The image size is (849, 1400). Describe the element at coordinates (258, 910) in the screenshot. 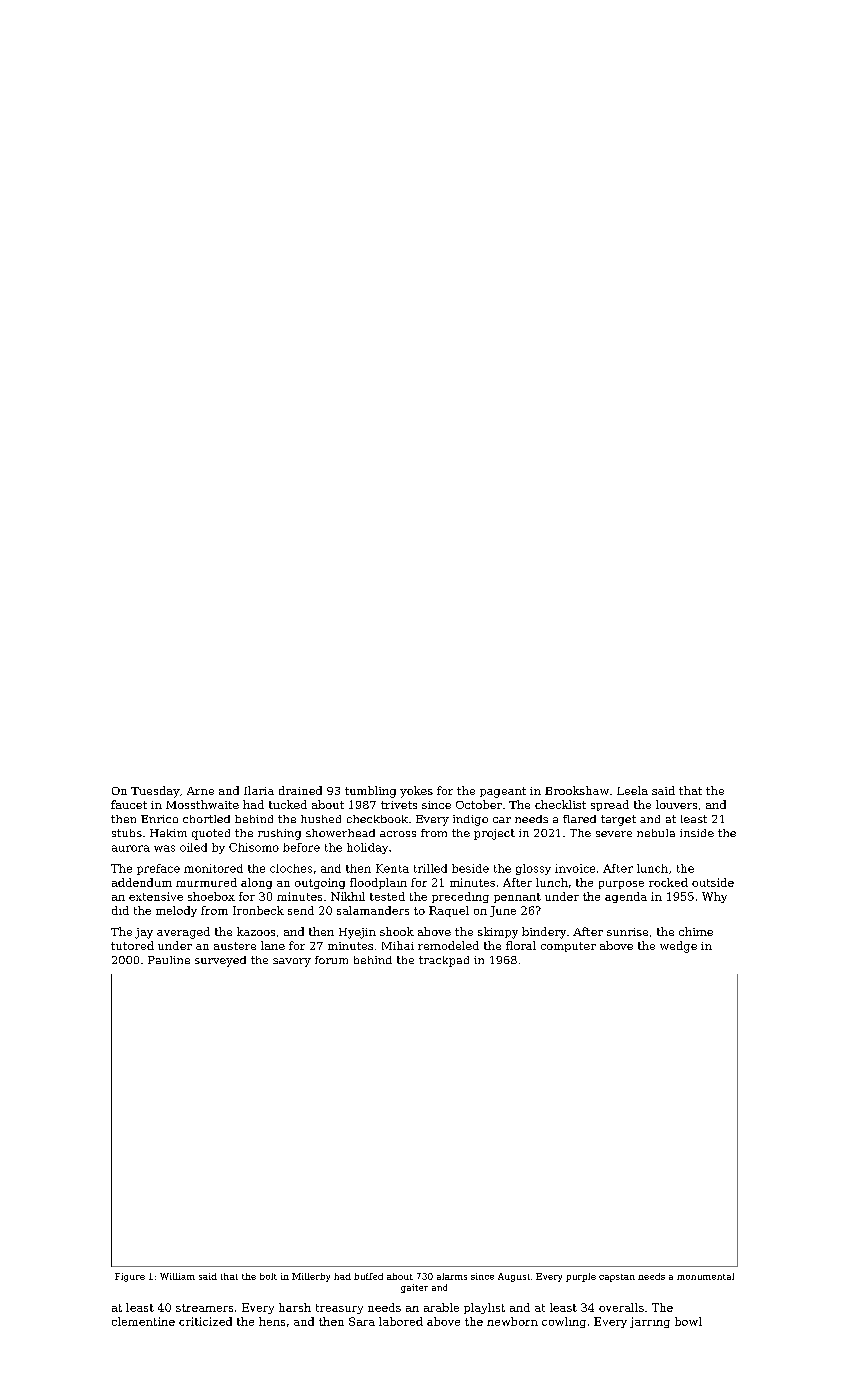

I see `Ironbeck` at that location.
